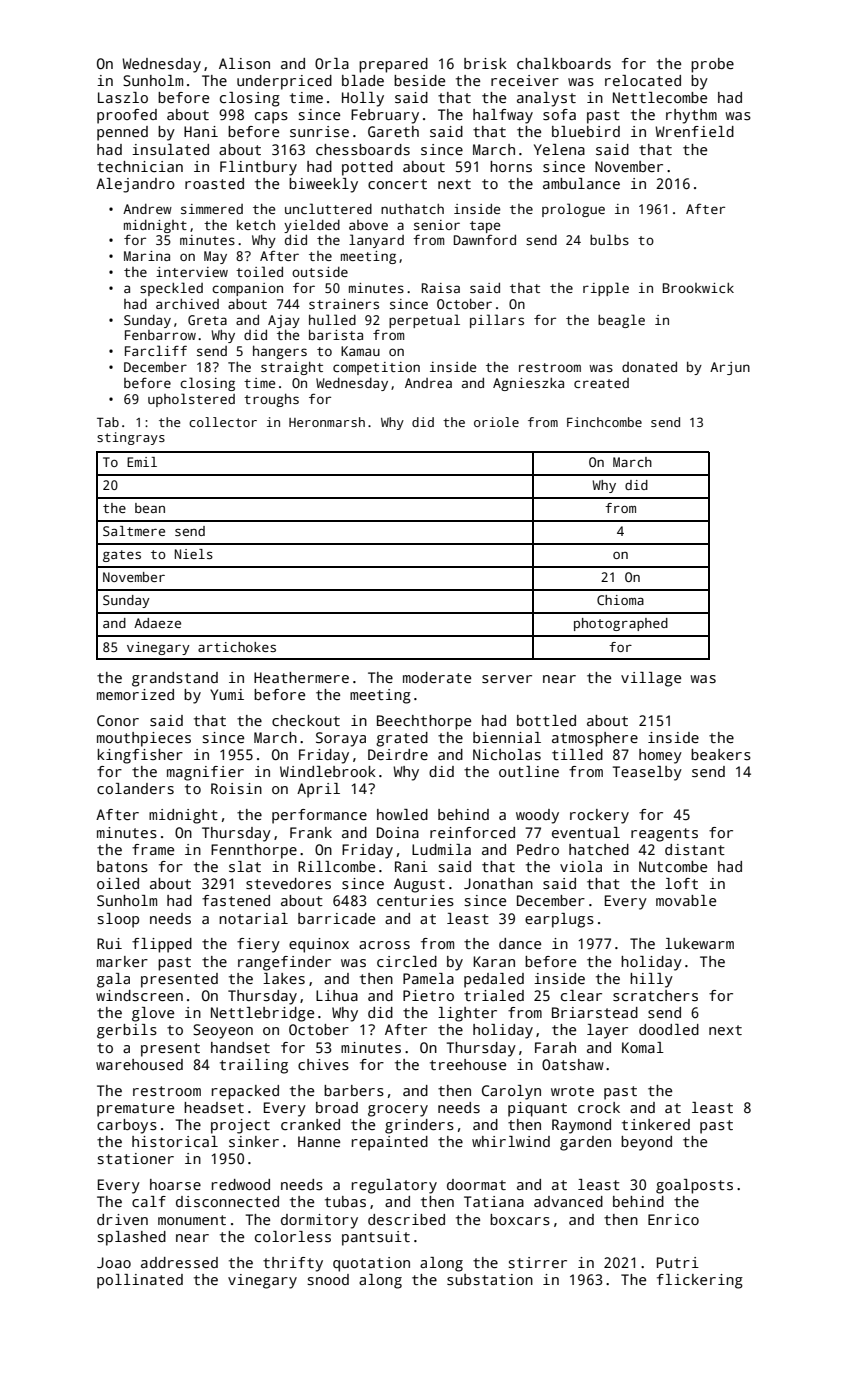 The width and height of the screenshot is (849, 1400). Describe the element at coordinates (398, 754) in the screenshot. I see `Deirdre` at that location.
